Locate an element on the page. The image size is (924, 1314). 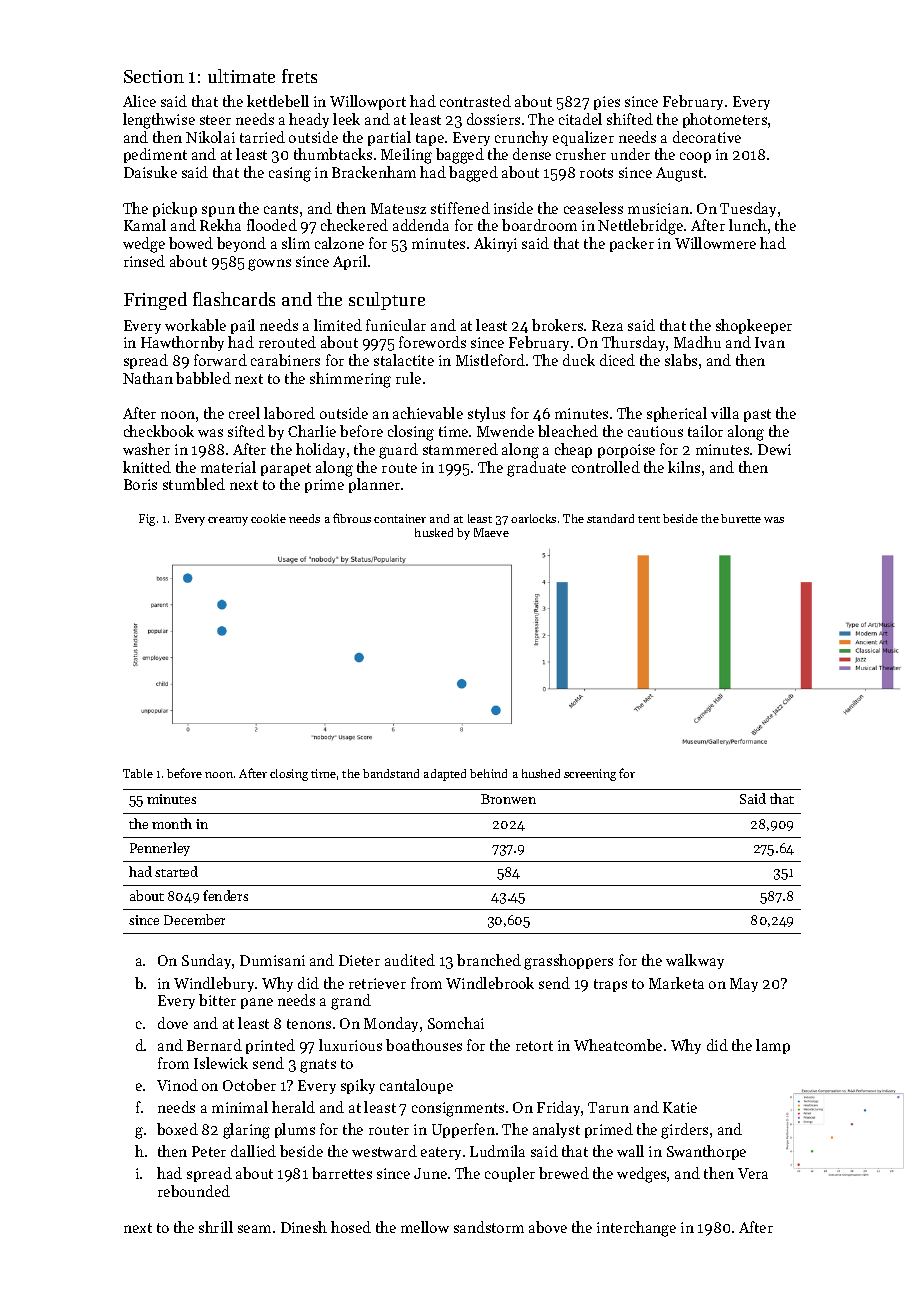
Alice is located at coordinates (139, 101).
